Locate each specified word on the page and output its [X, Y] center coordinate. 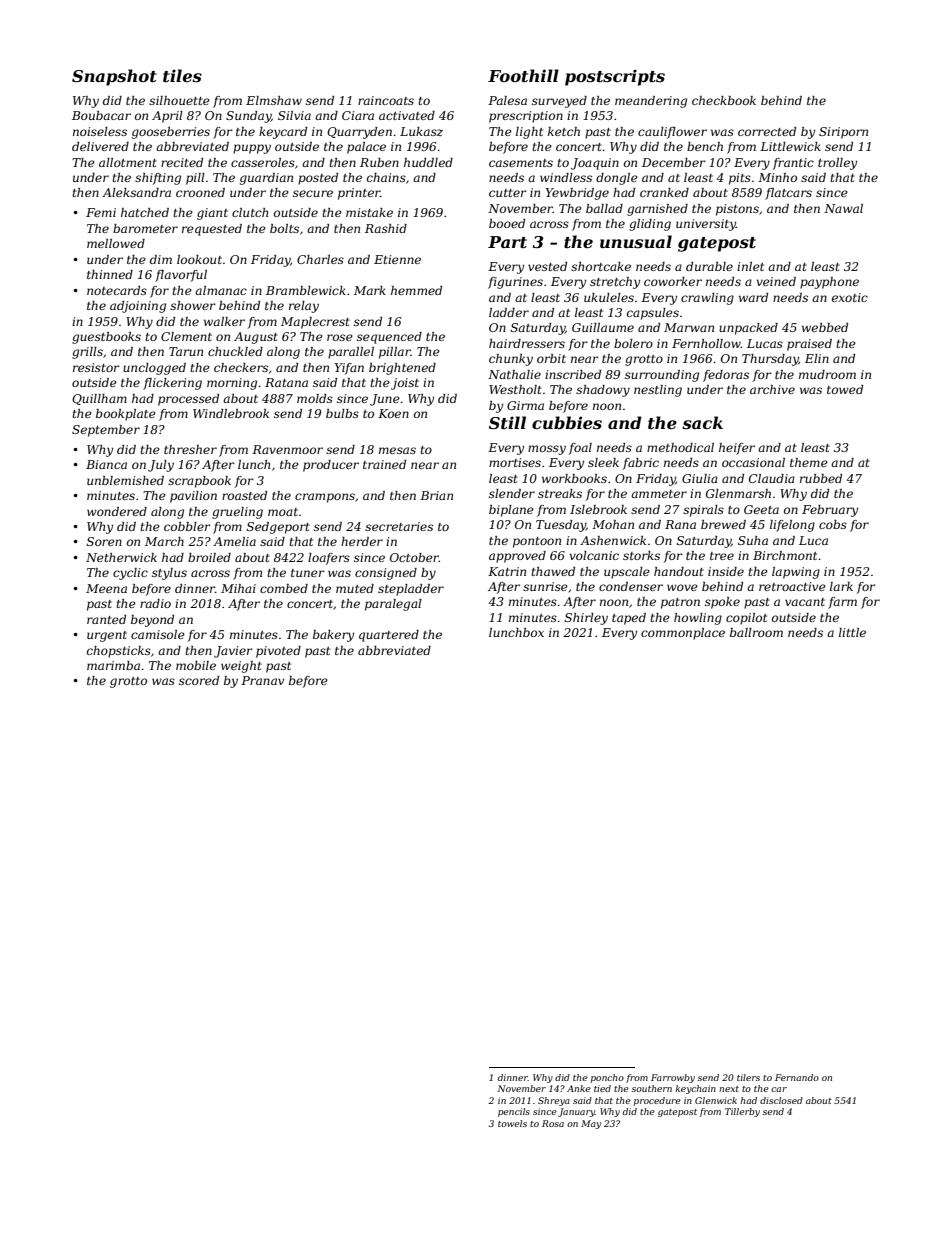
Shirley [586, 619]
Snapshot [114, 77]
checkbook [724, 100]
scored [199, 680]
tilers [748, 1077]
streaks [560, 493]
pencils [514, 1112]
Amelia [234, 541]
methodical [680, 447]
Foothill [523, 75]
